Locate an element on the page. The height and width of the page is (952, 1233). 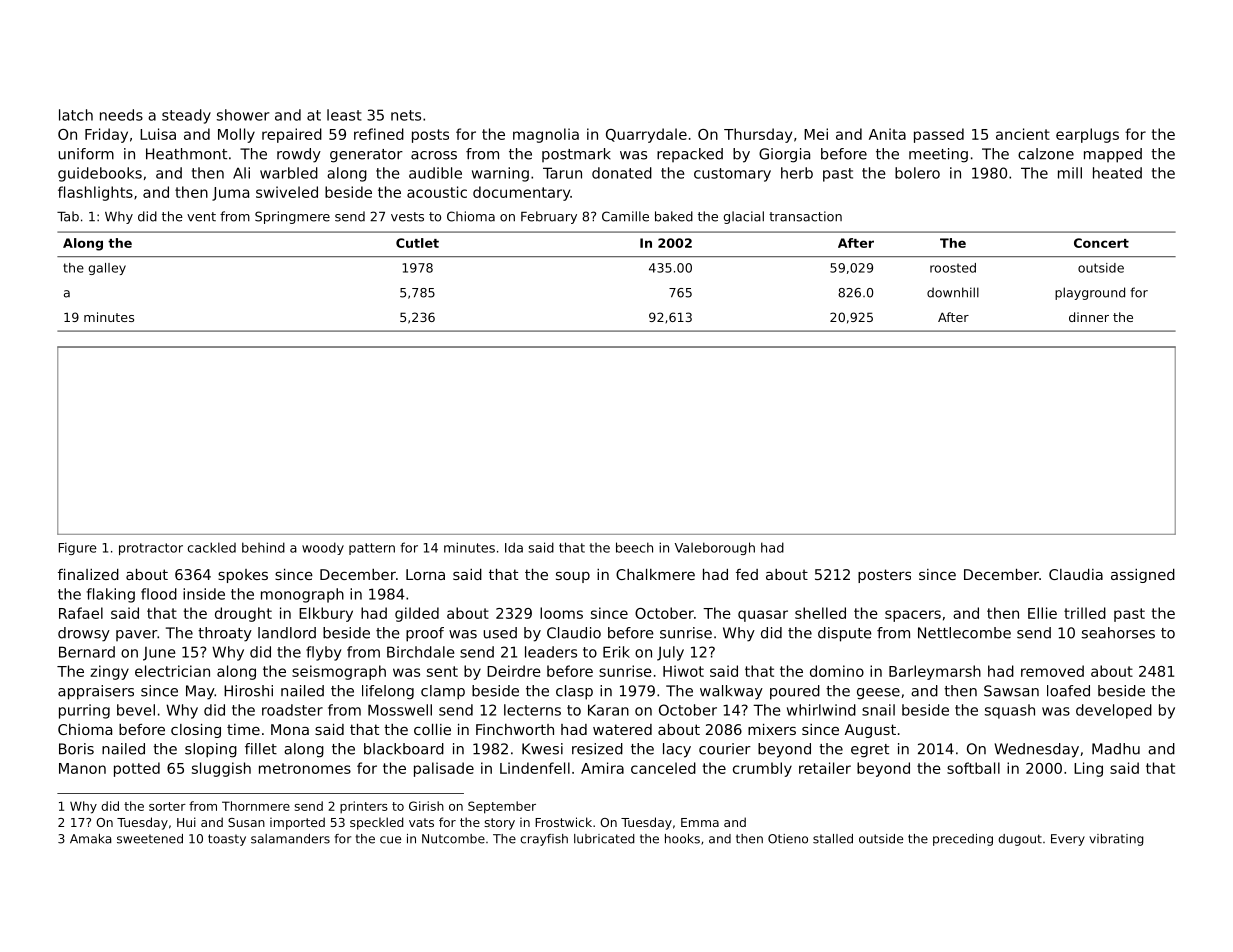
shower is located at coordinates (243, 115).
